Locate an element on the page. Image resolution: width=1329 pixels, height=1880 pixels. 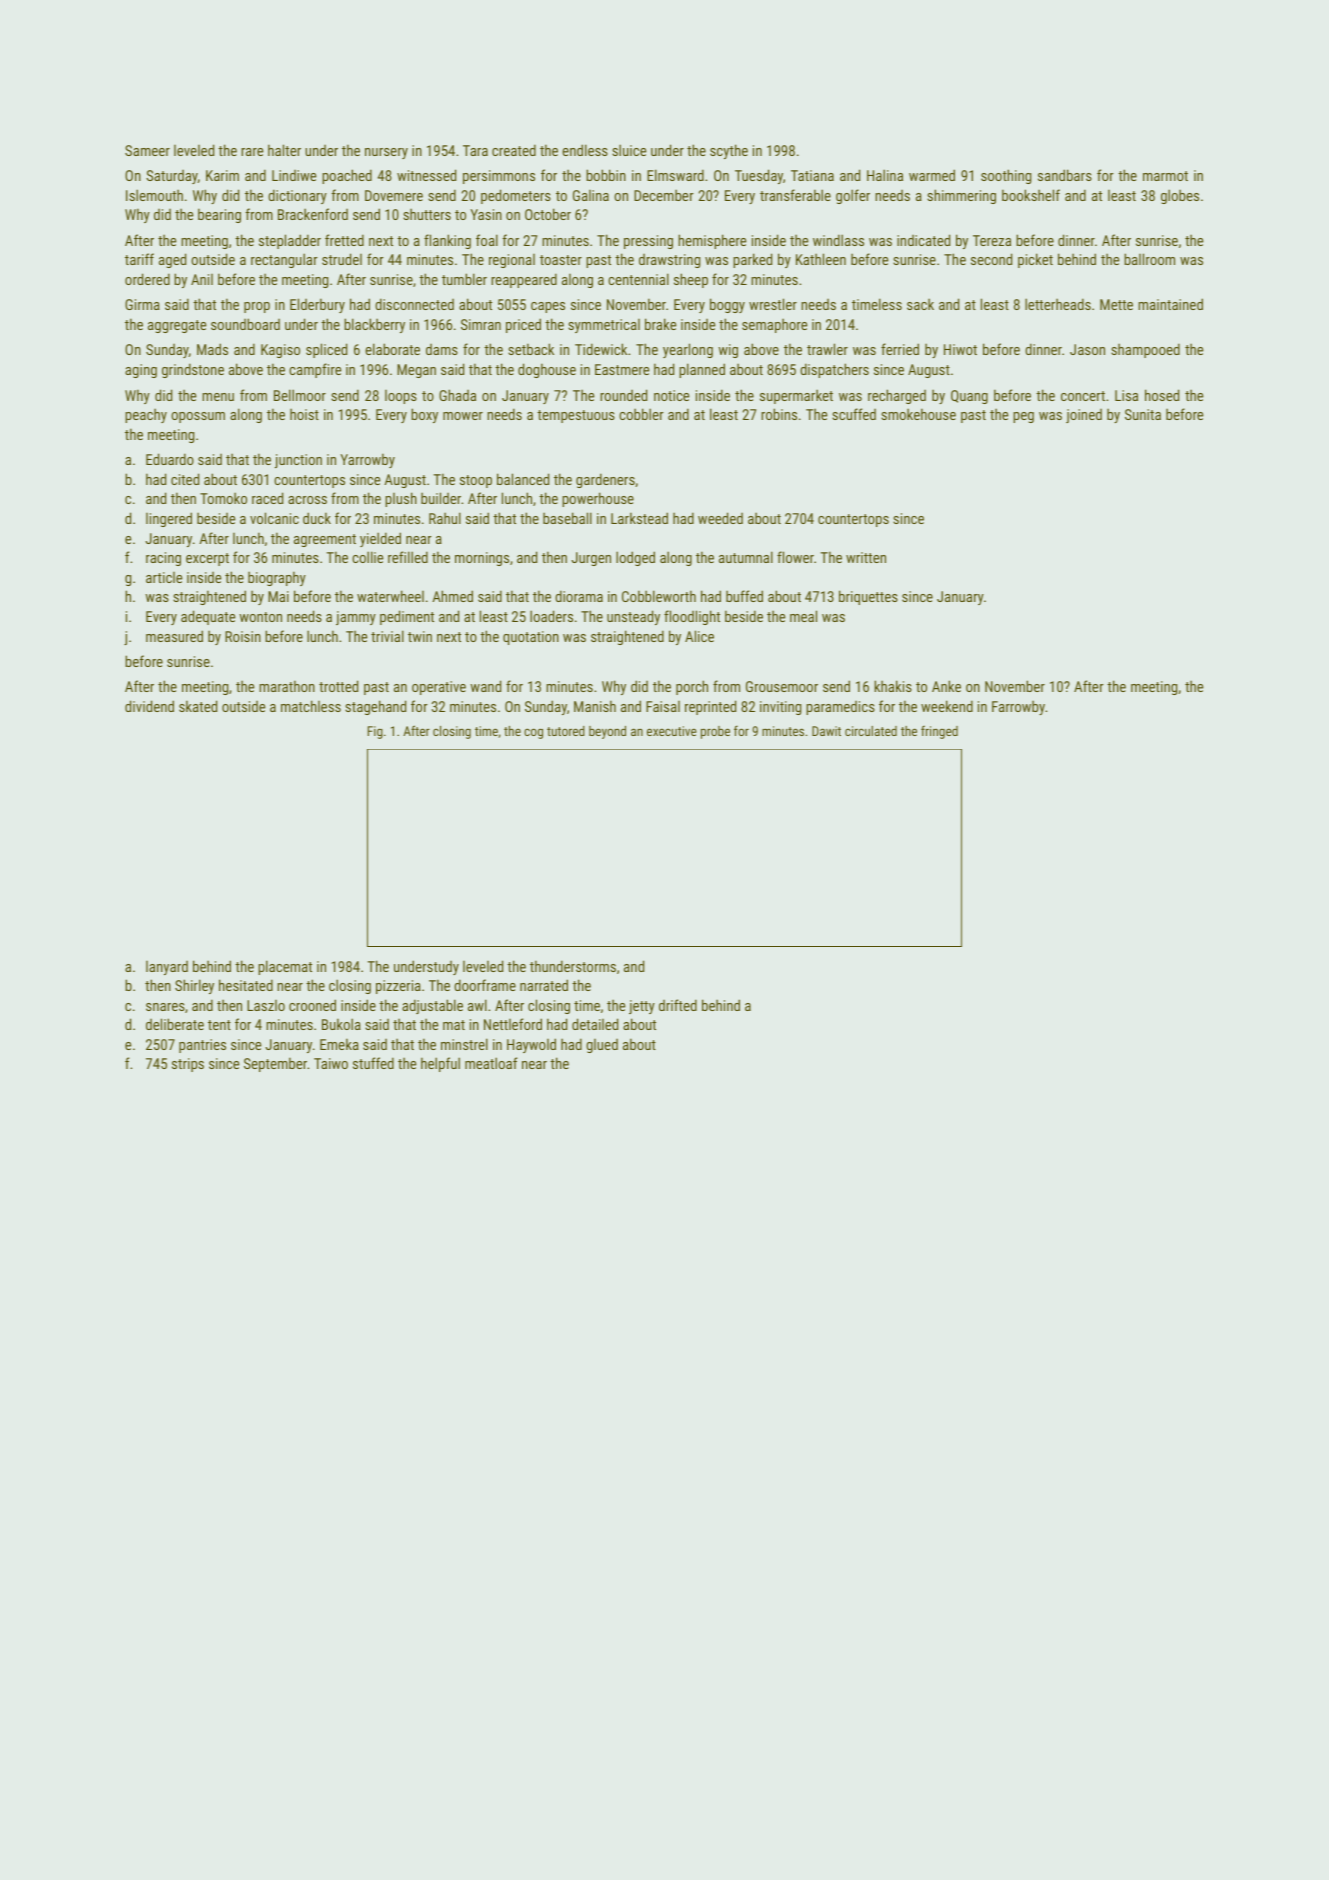
lodged is located at coordinates (635, 558).
